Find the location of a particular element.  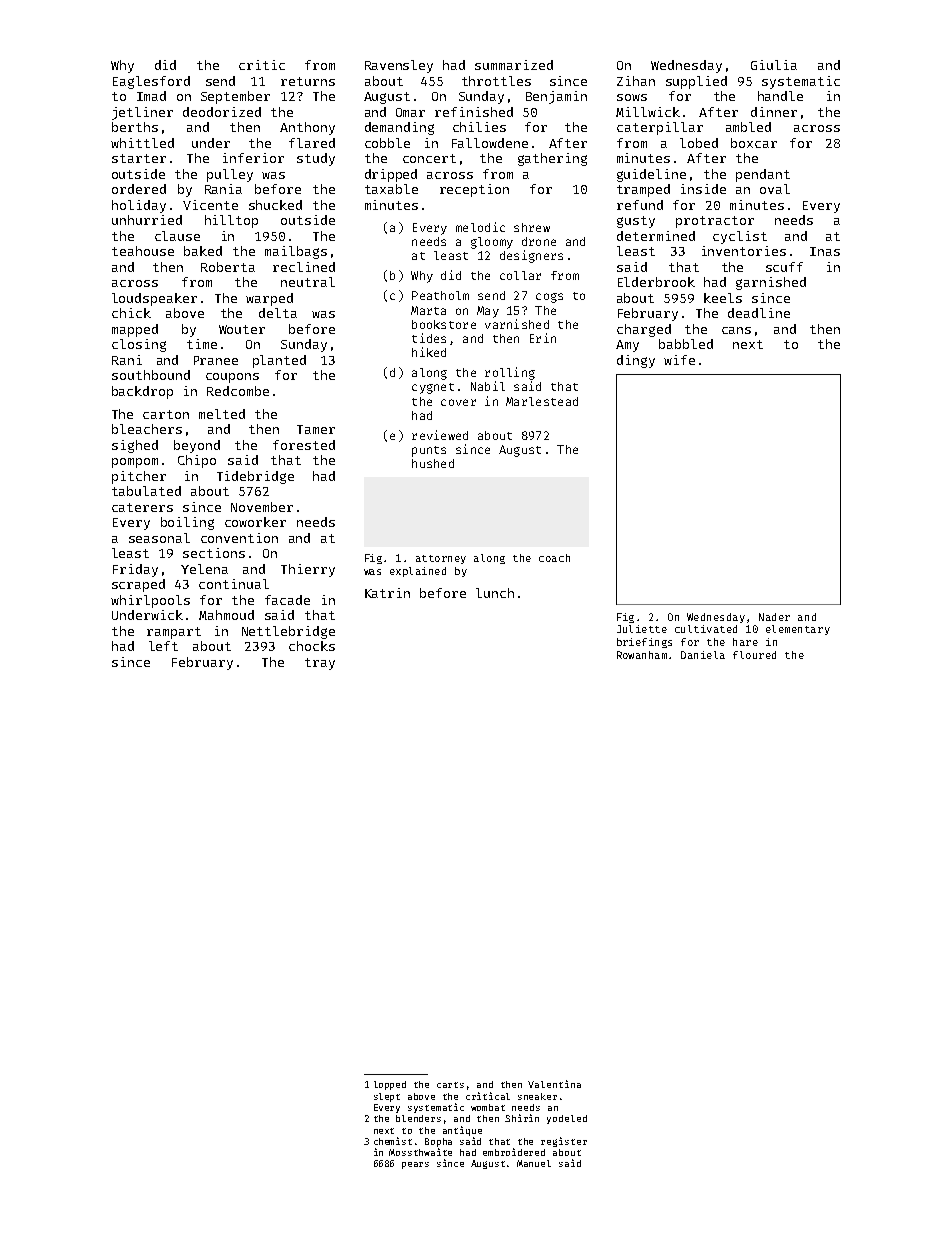

taxable is located at coordinates (391, 189).
